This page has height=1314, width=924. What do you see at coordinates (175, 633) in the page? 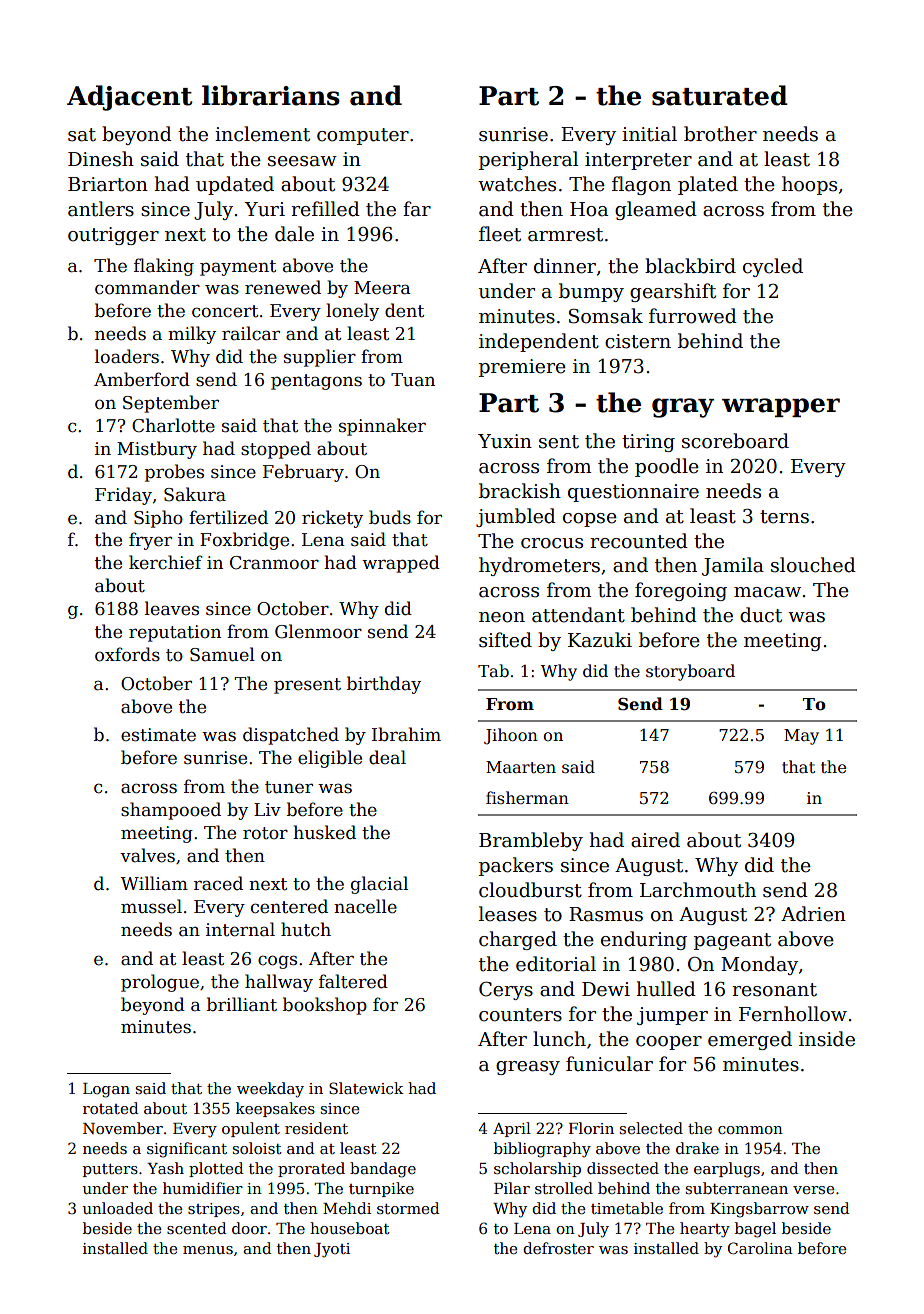
I see `reputation` at bounding box center [175, 633].
